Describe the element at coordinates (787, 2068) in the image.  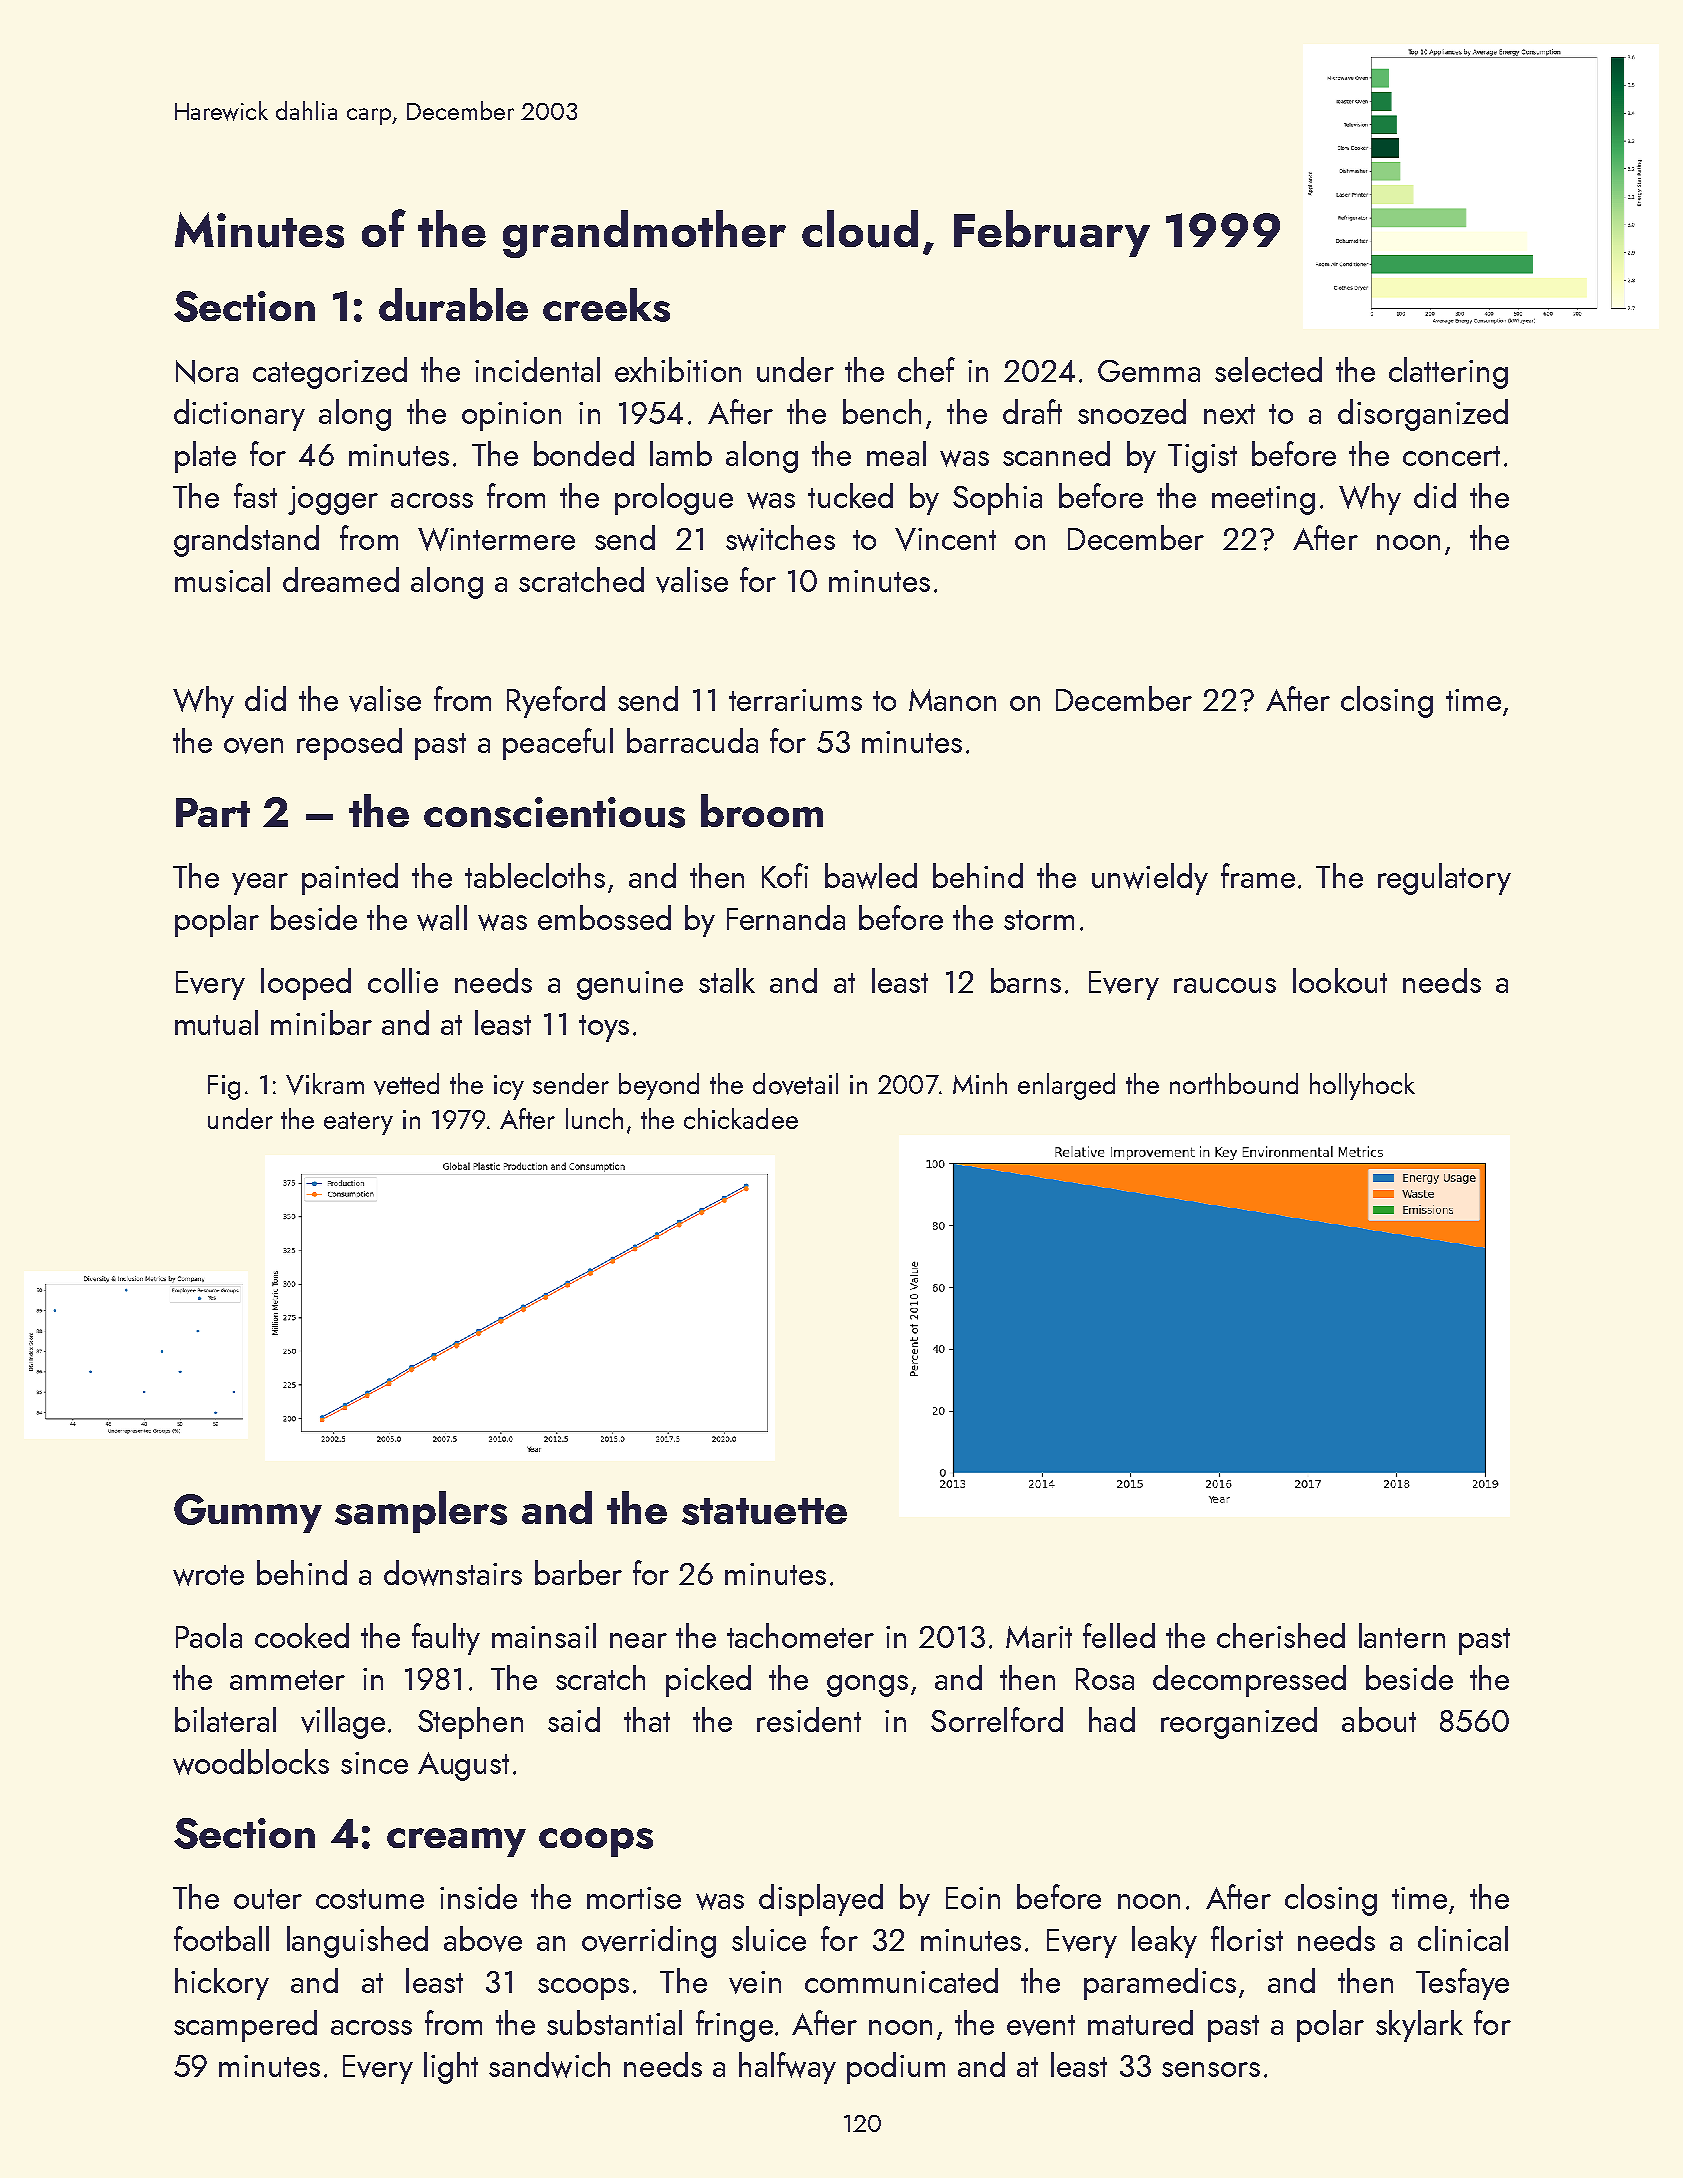
I see `halfway` at that location.
